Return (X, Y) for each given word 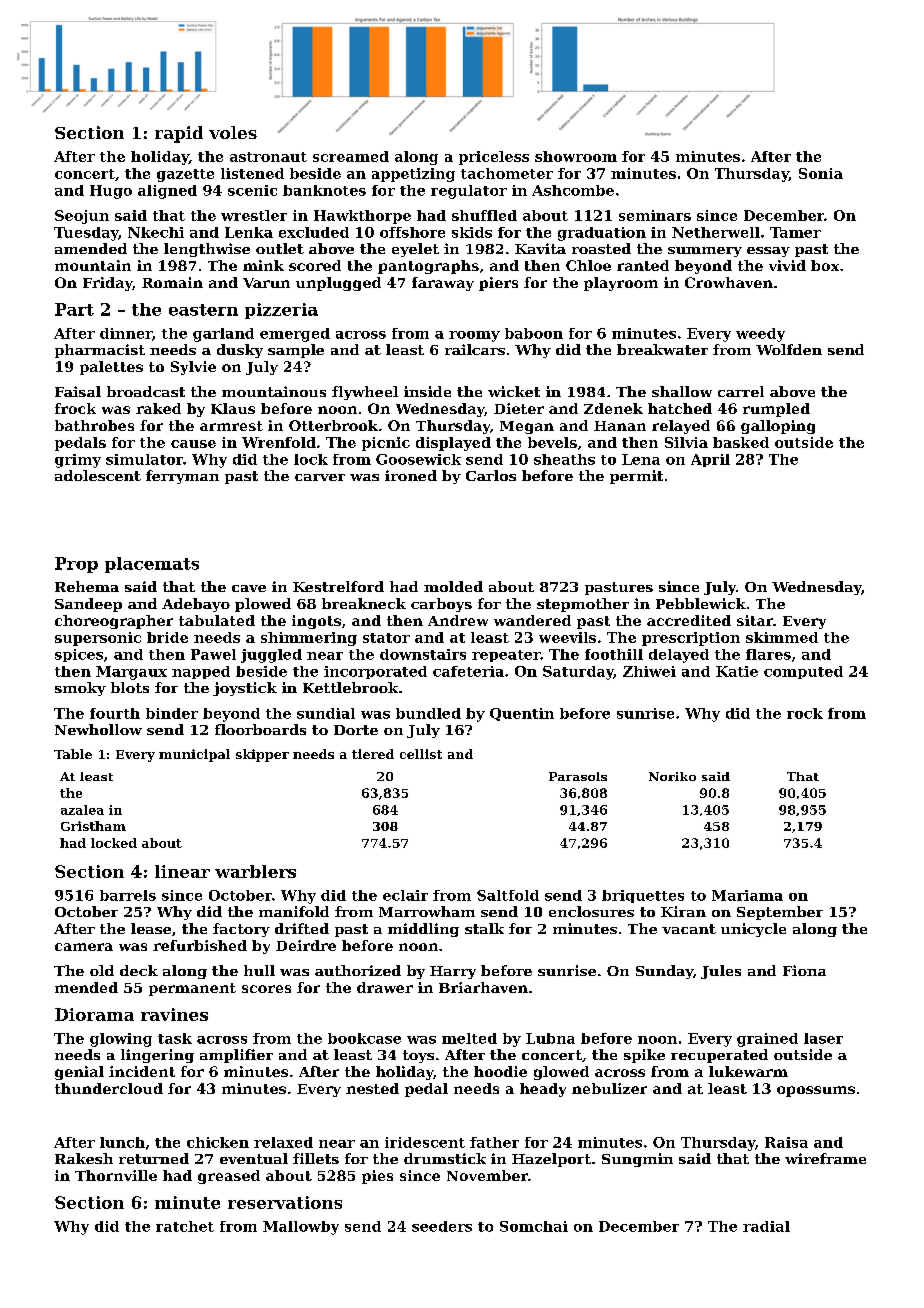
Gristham (93, 826)
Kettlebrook (350, 687)
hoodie (500, 1071)
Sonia (821, 173)
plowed (263, 605)
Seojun (82, 217)
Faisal (78, 391)
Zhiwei (649, 671)
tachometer (507, 173)
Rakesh (84, 1158)
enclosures (591, 911)
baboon (534, 333)
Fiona (804, 970)
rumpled (776, 410)
